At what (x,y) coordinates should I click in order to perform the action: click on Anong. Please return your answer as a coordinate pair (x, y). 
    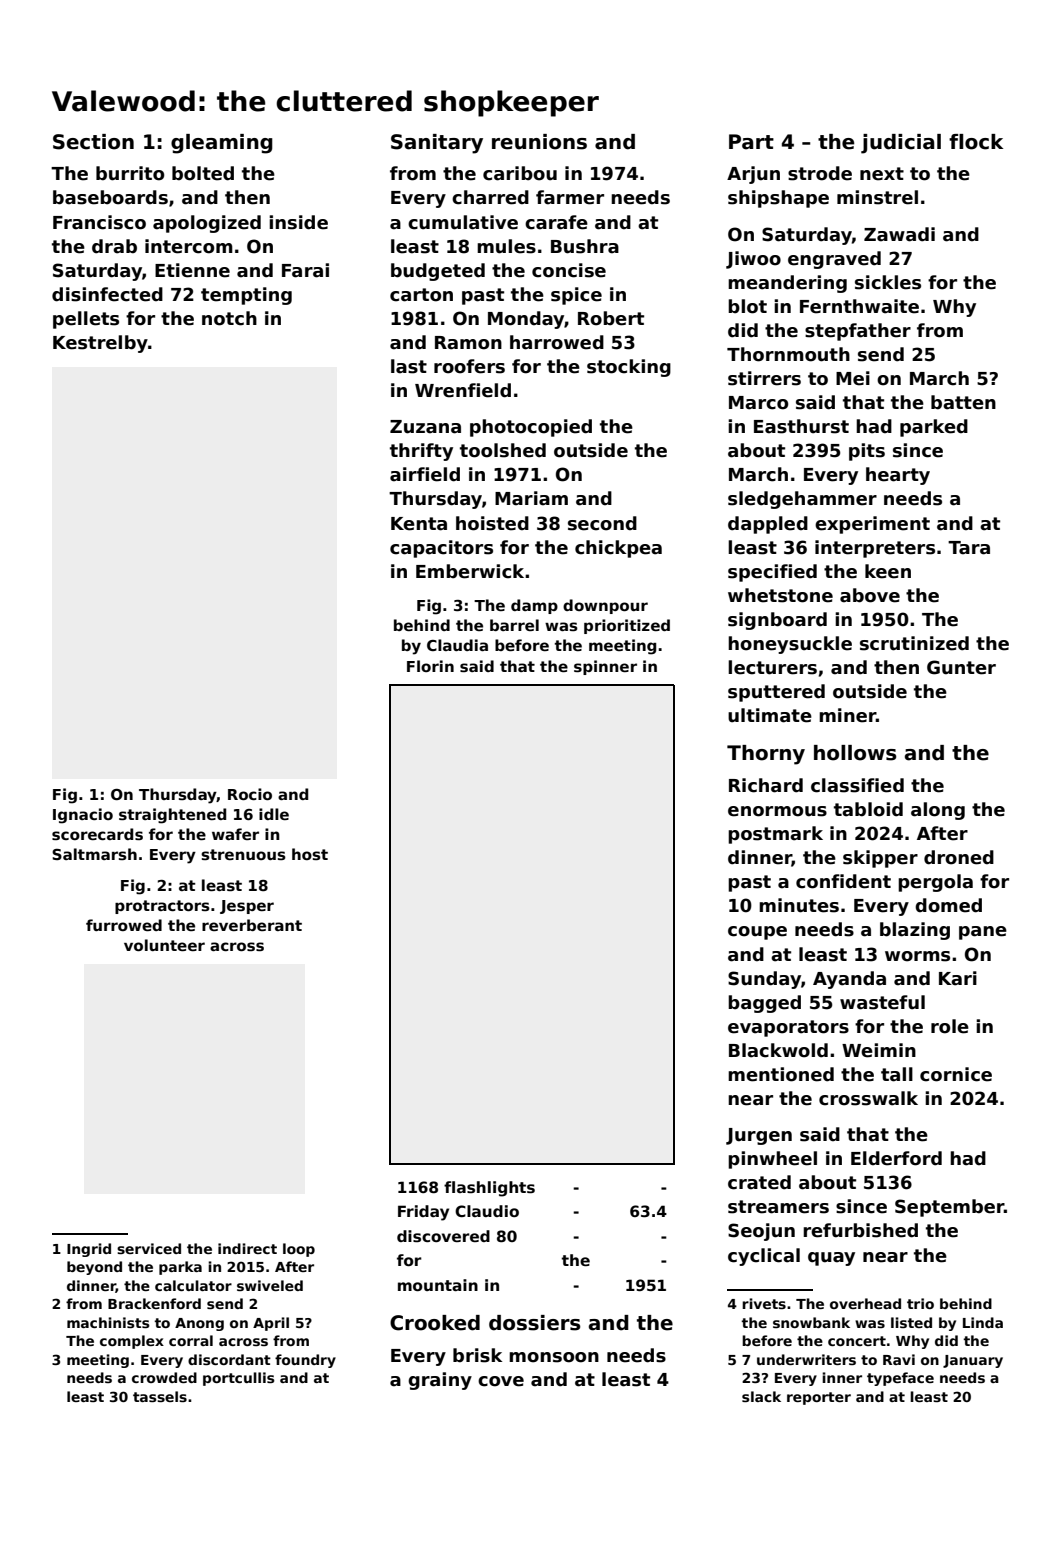
    Looking at the image, I should click on (199, 1324).
